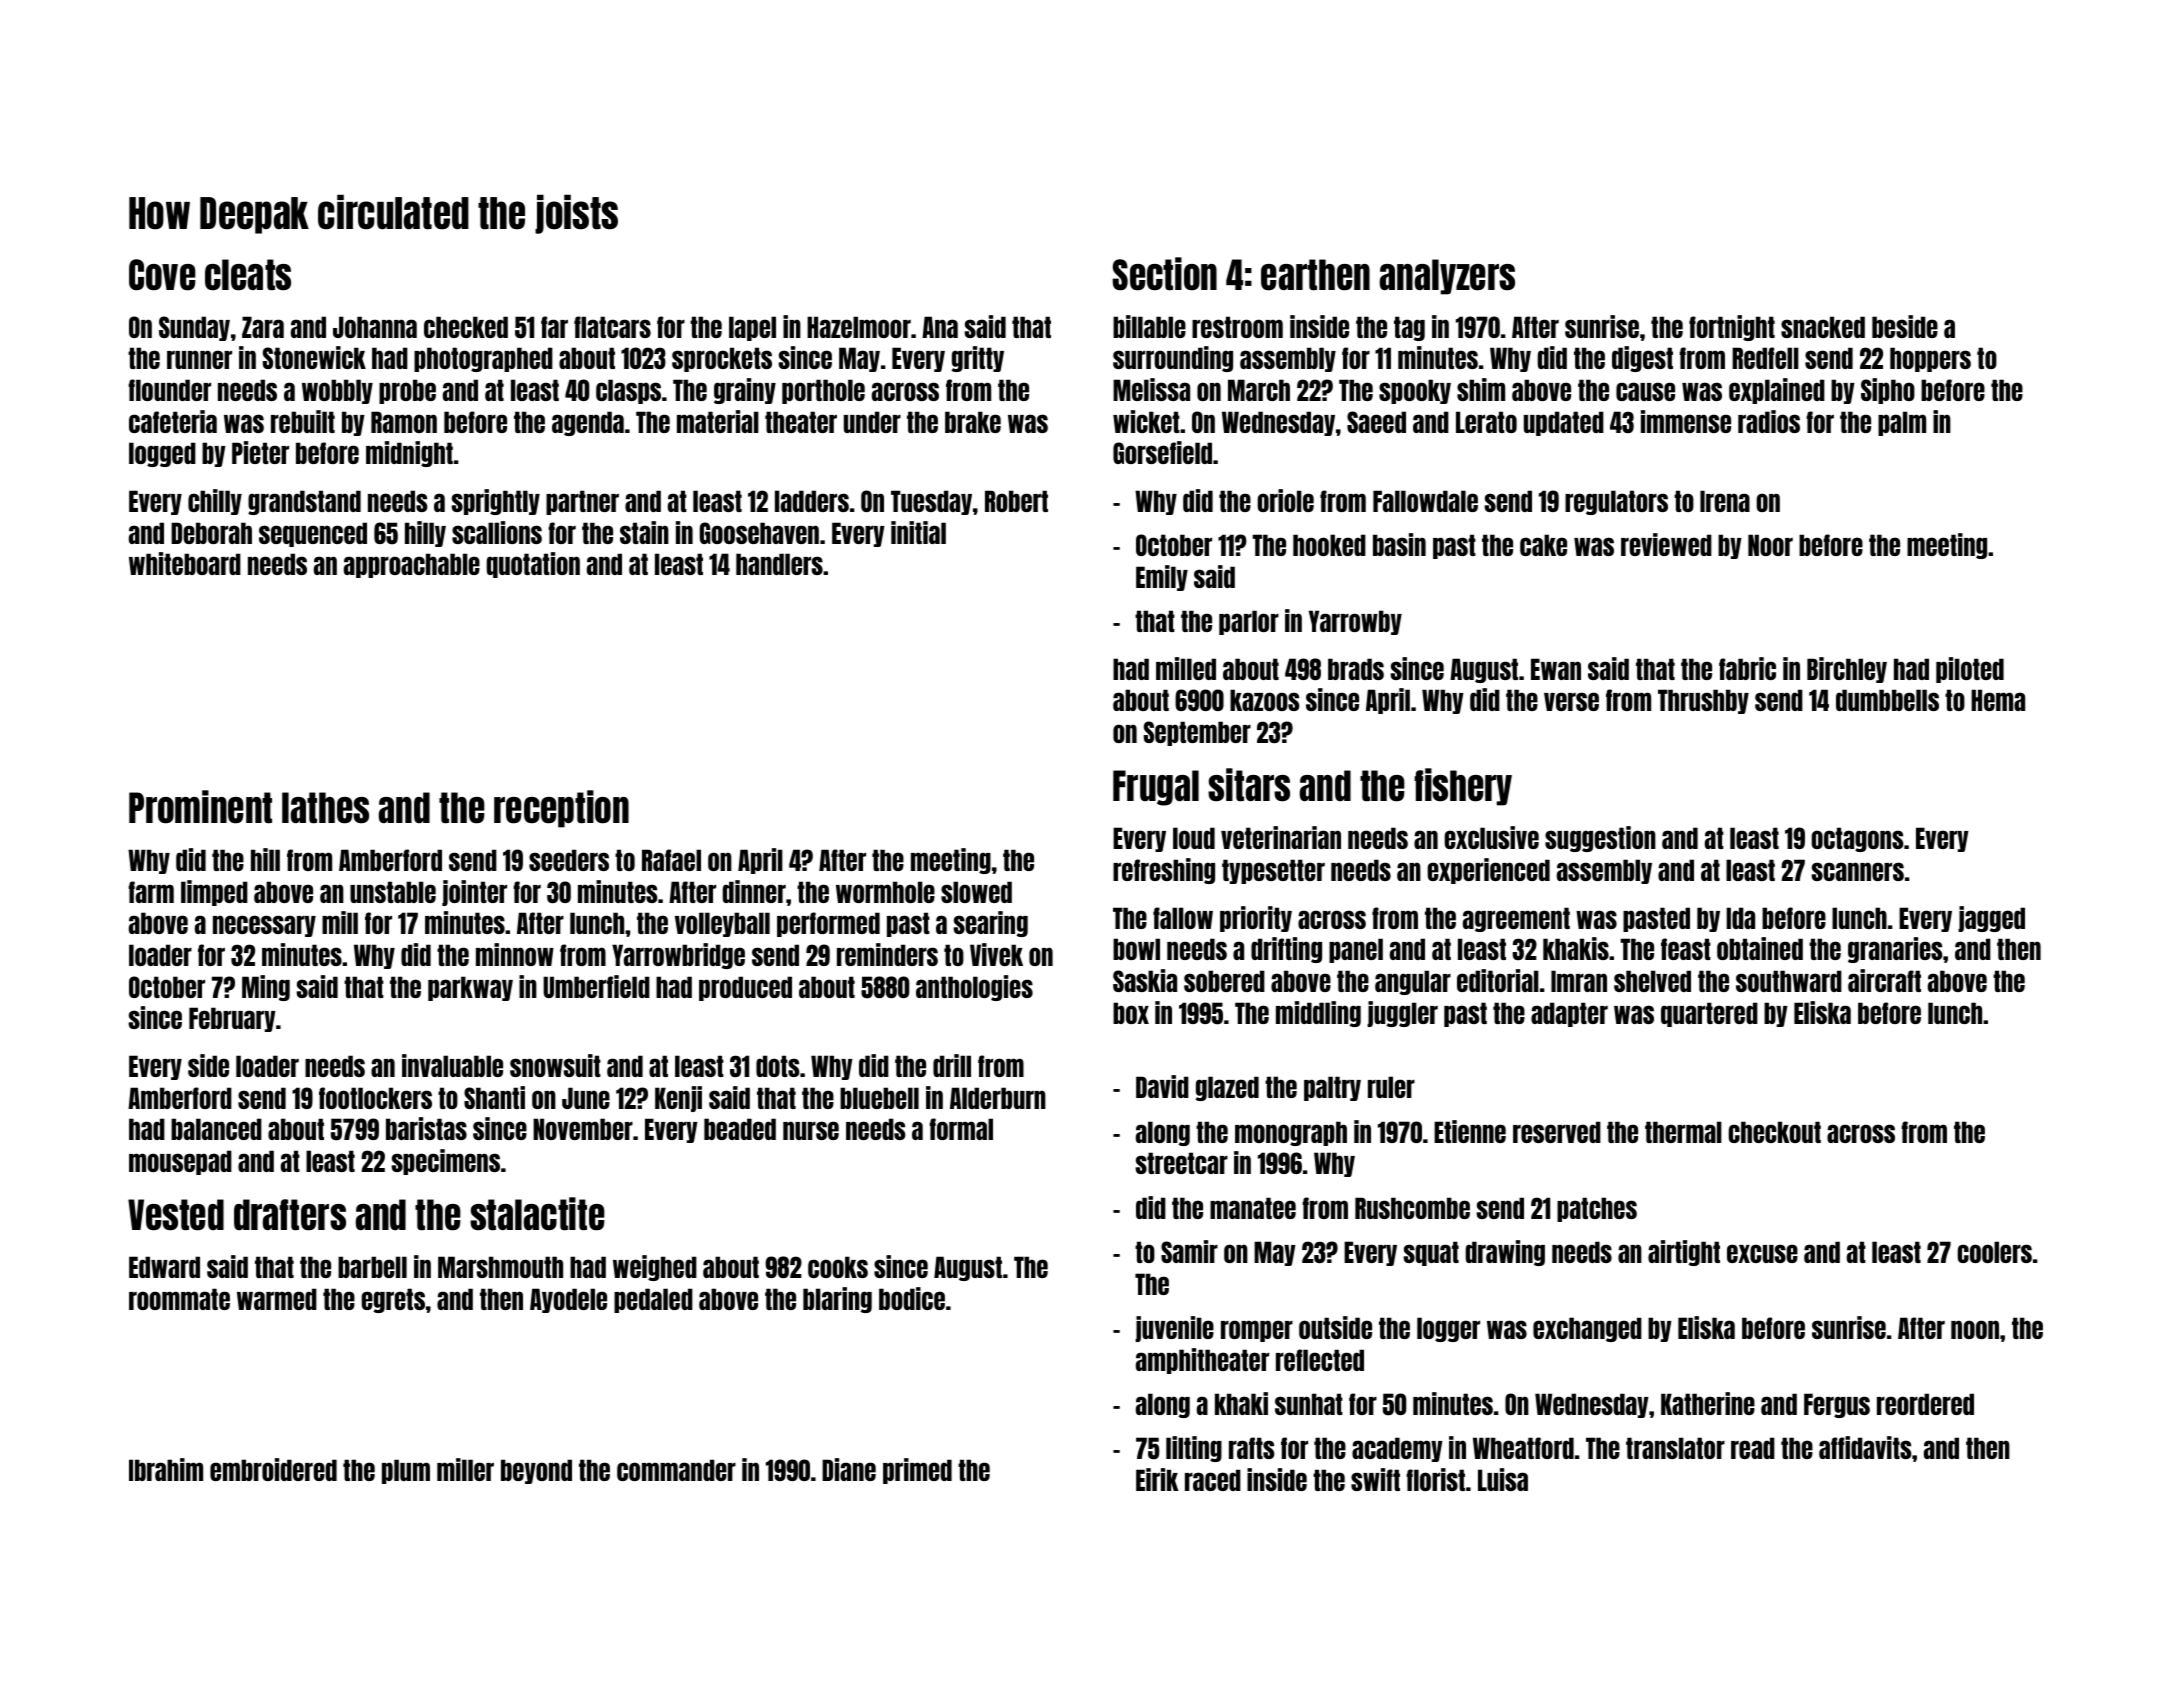 The height and width of the screenshot is (1683, 2178). What do you see at coordinates (375, 1098) in the screenshot?
I see `footlockers` at bounding box center [375, 1098].
